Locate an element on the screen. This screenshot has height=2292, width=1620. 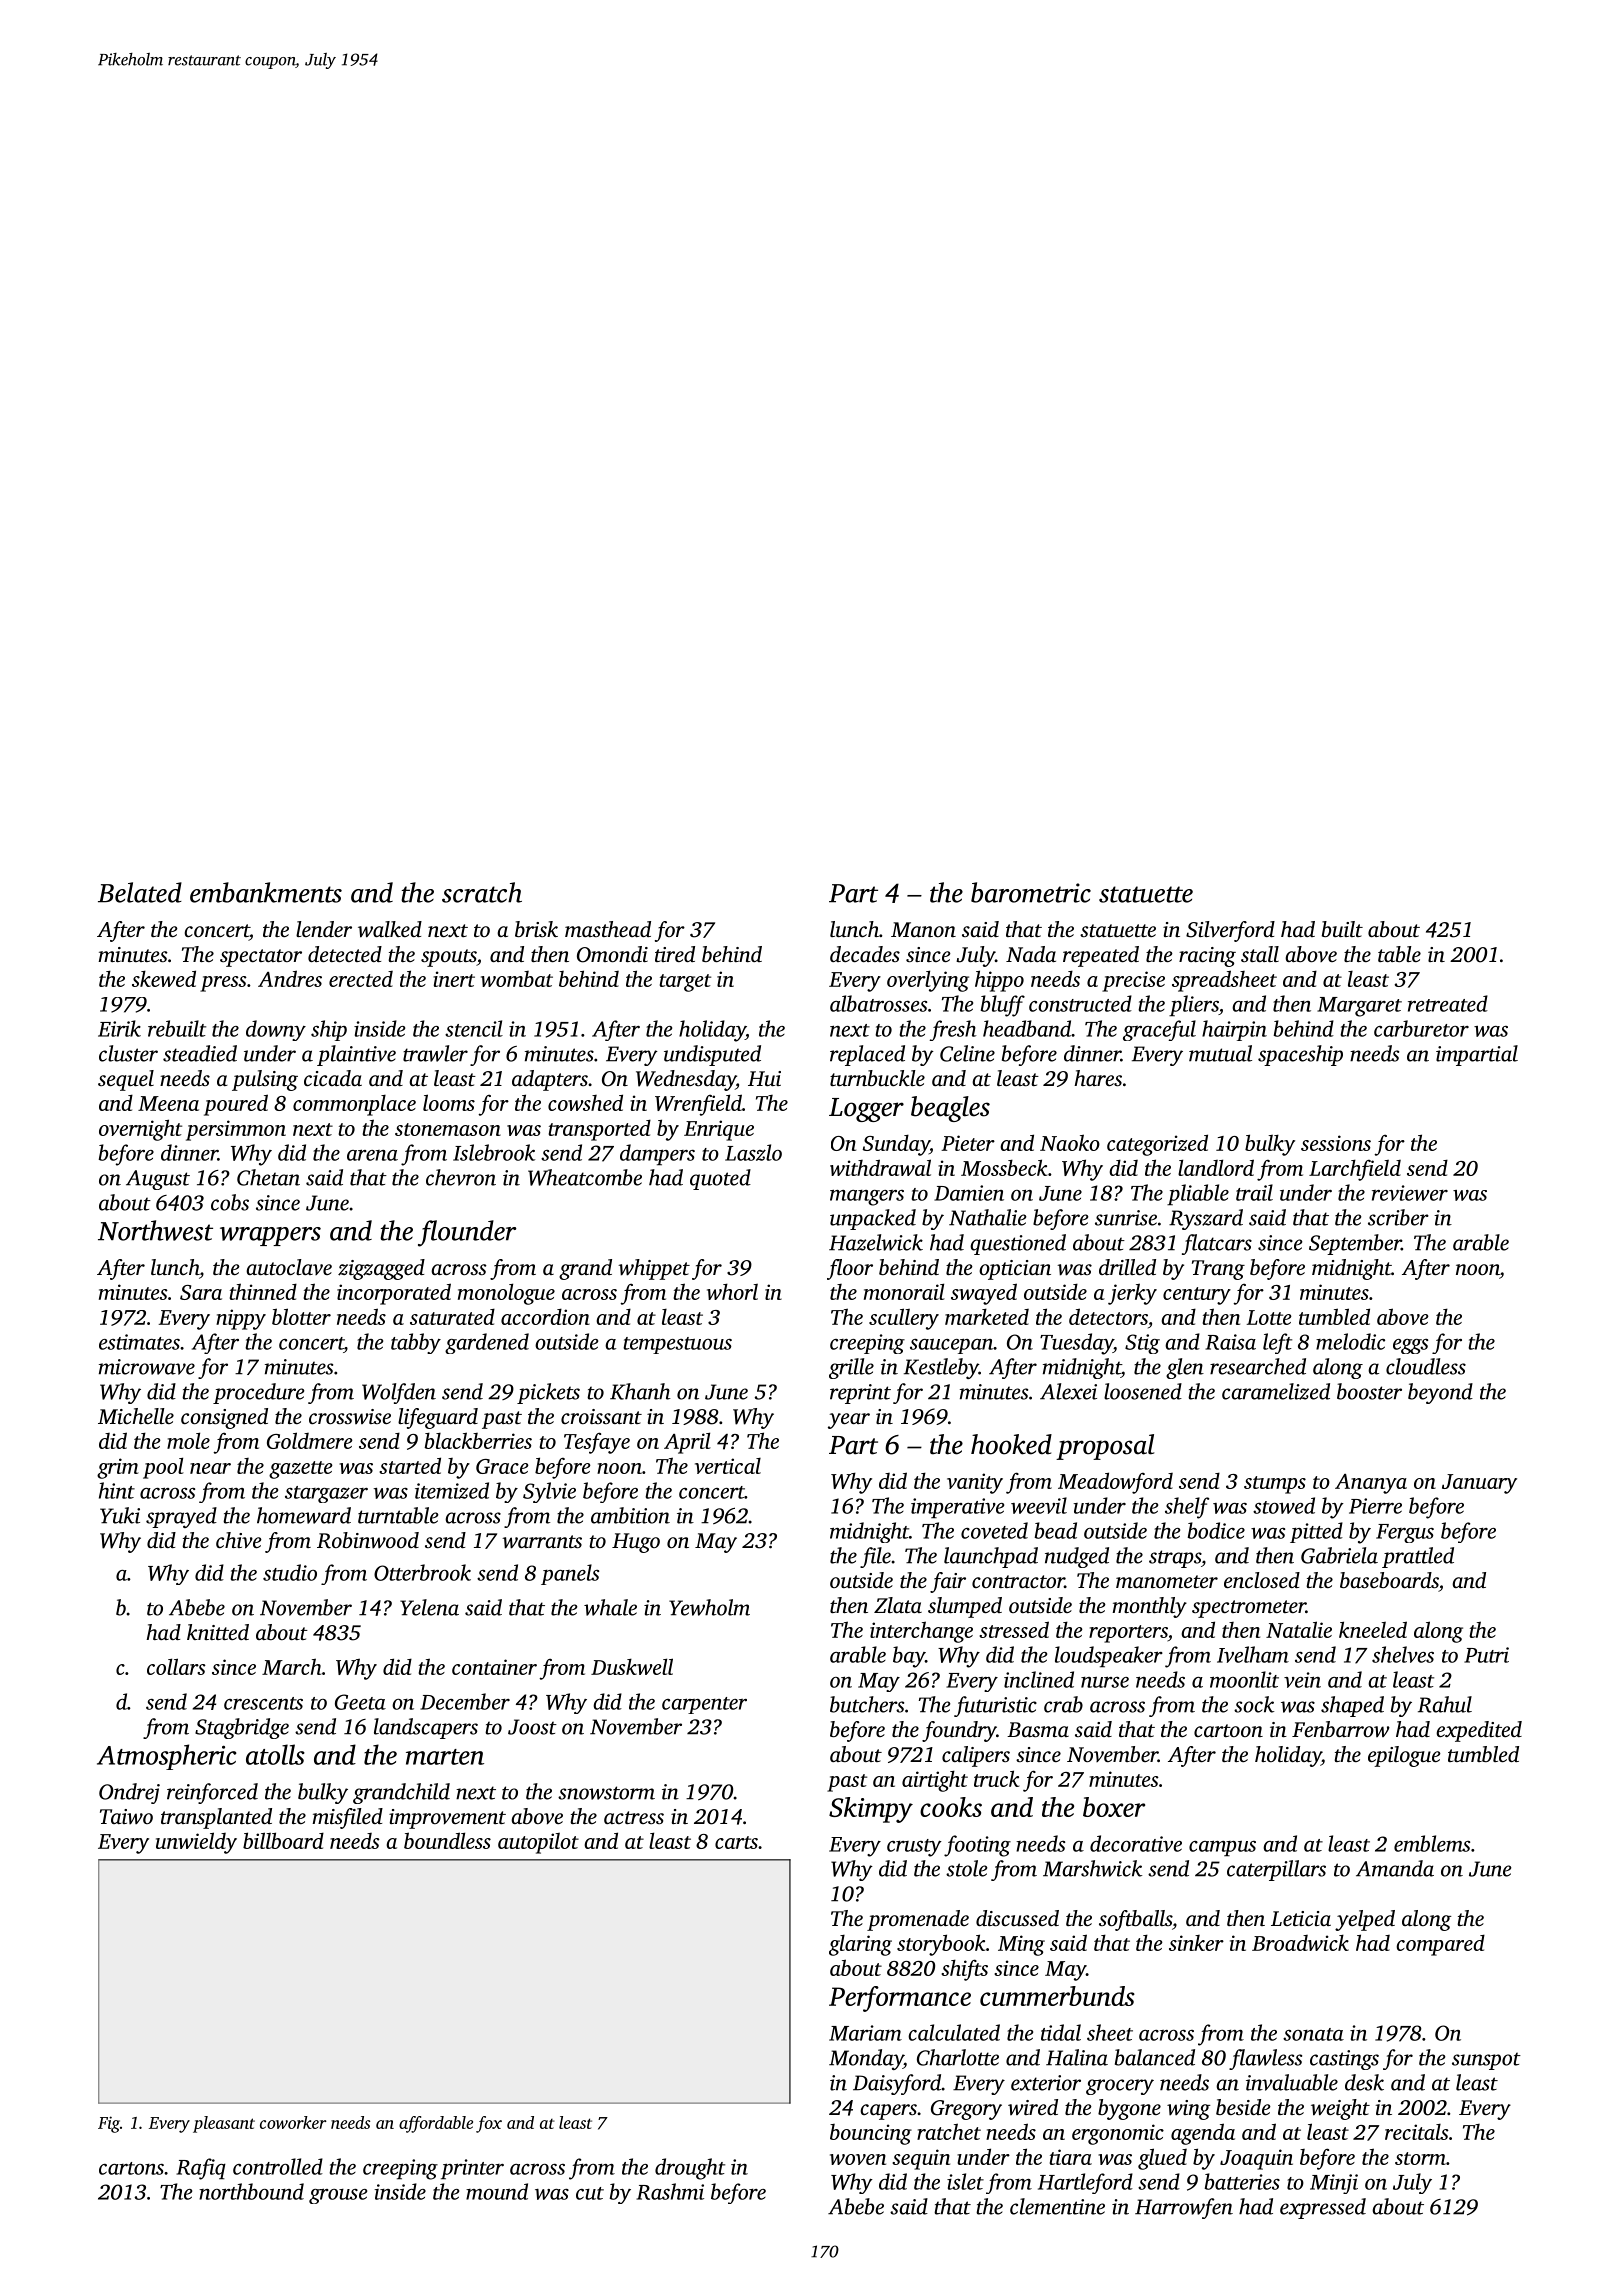
reinforced is located at coordinates (212, 1793).
